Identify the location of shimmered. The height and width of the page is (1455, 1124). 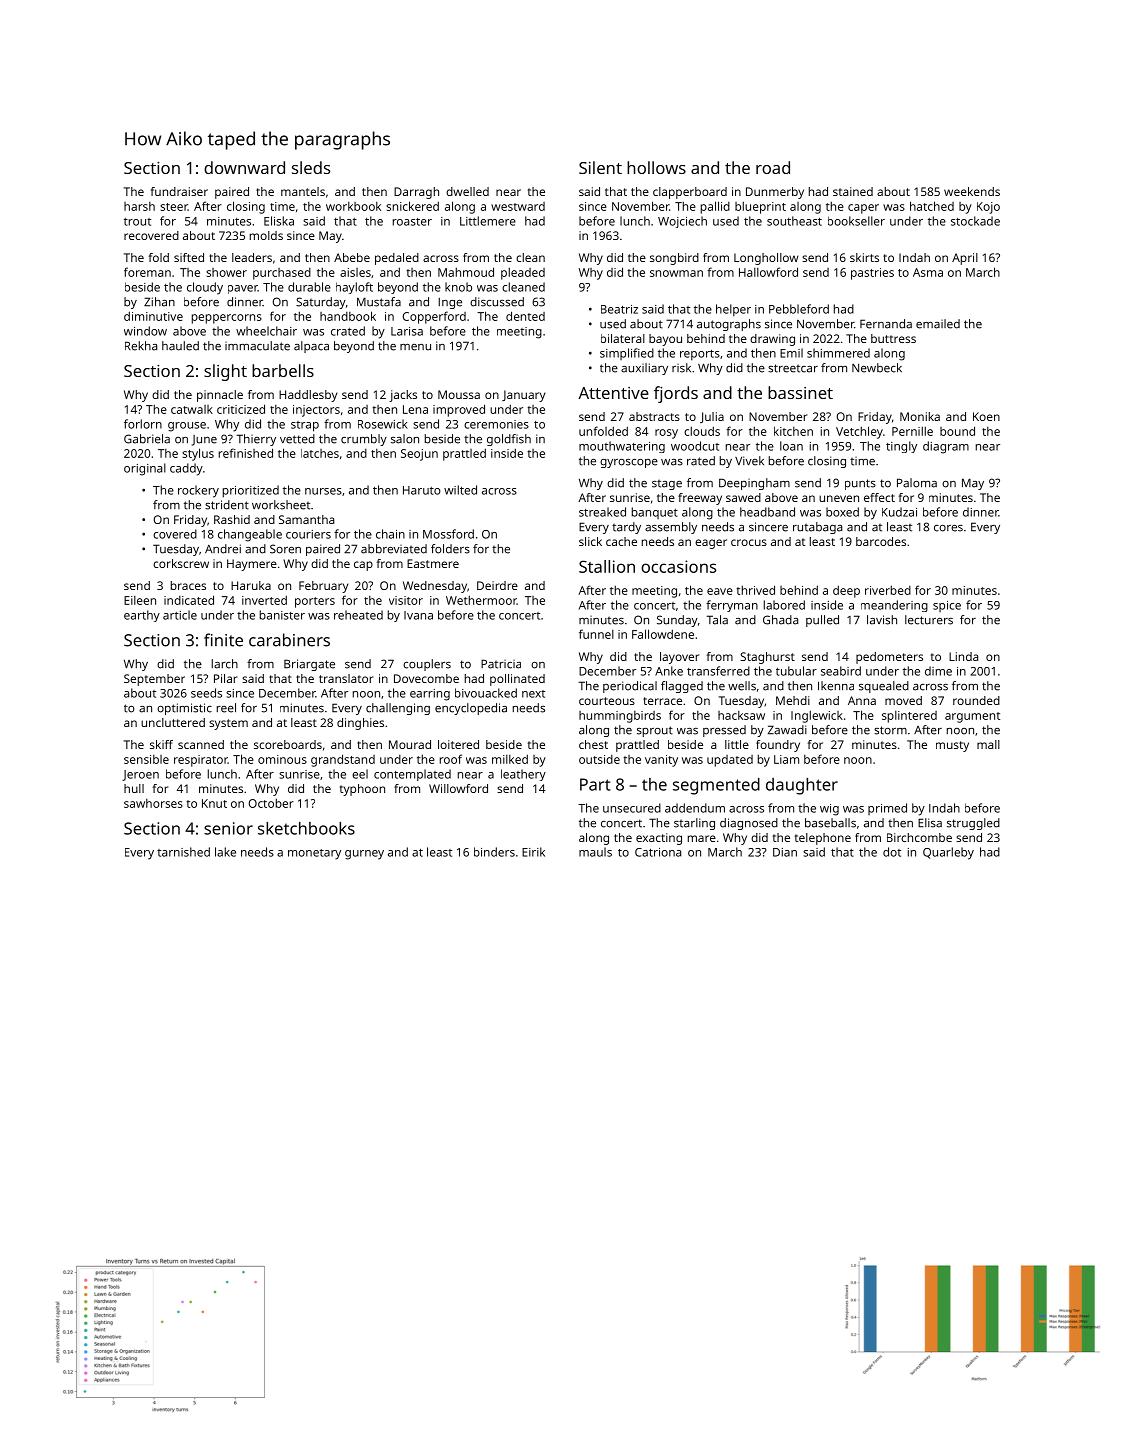
(838, 353).
